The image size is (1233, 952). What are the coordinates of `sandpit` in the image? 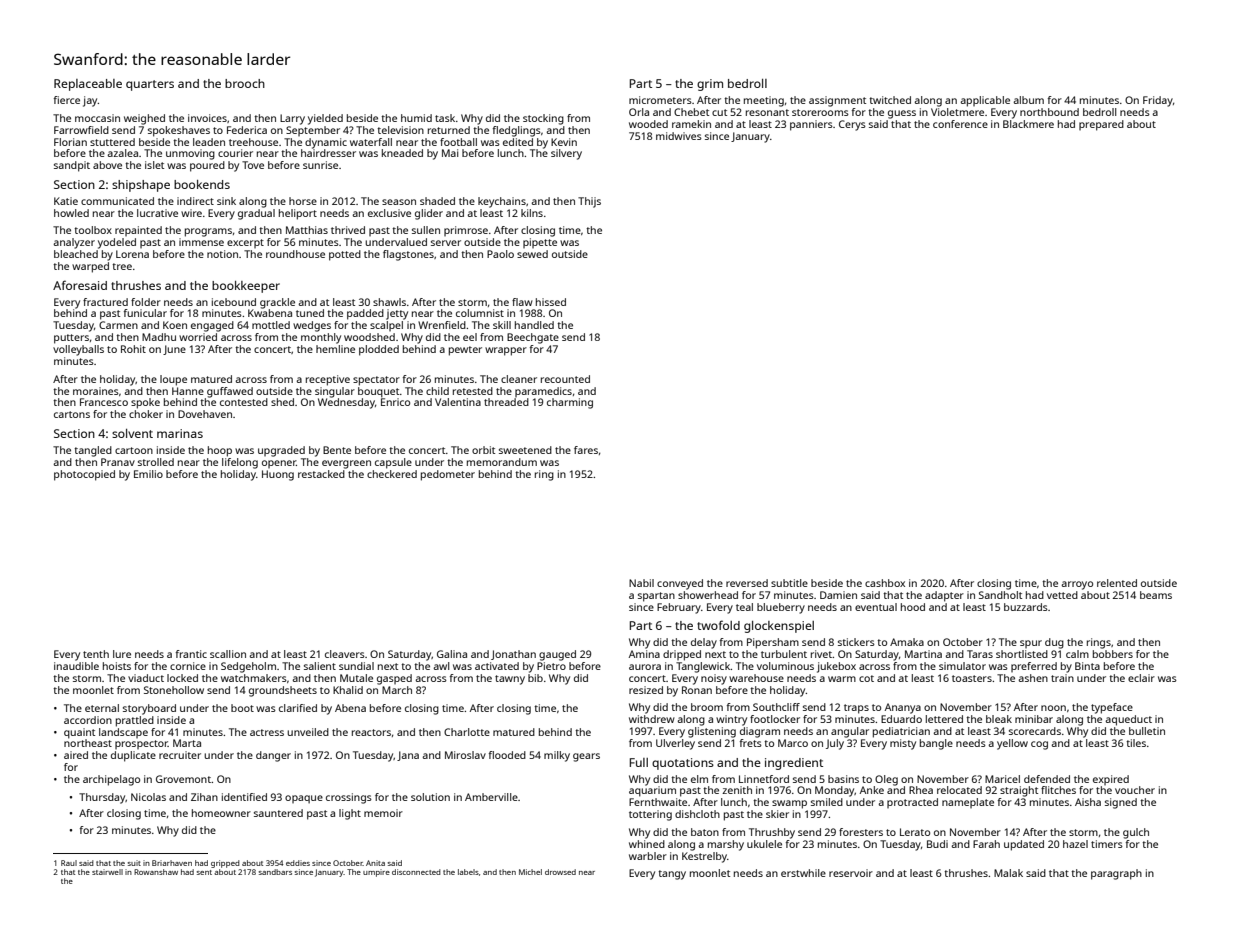 It's located at (72, 166).
